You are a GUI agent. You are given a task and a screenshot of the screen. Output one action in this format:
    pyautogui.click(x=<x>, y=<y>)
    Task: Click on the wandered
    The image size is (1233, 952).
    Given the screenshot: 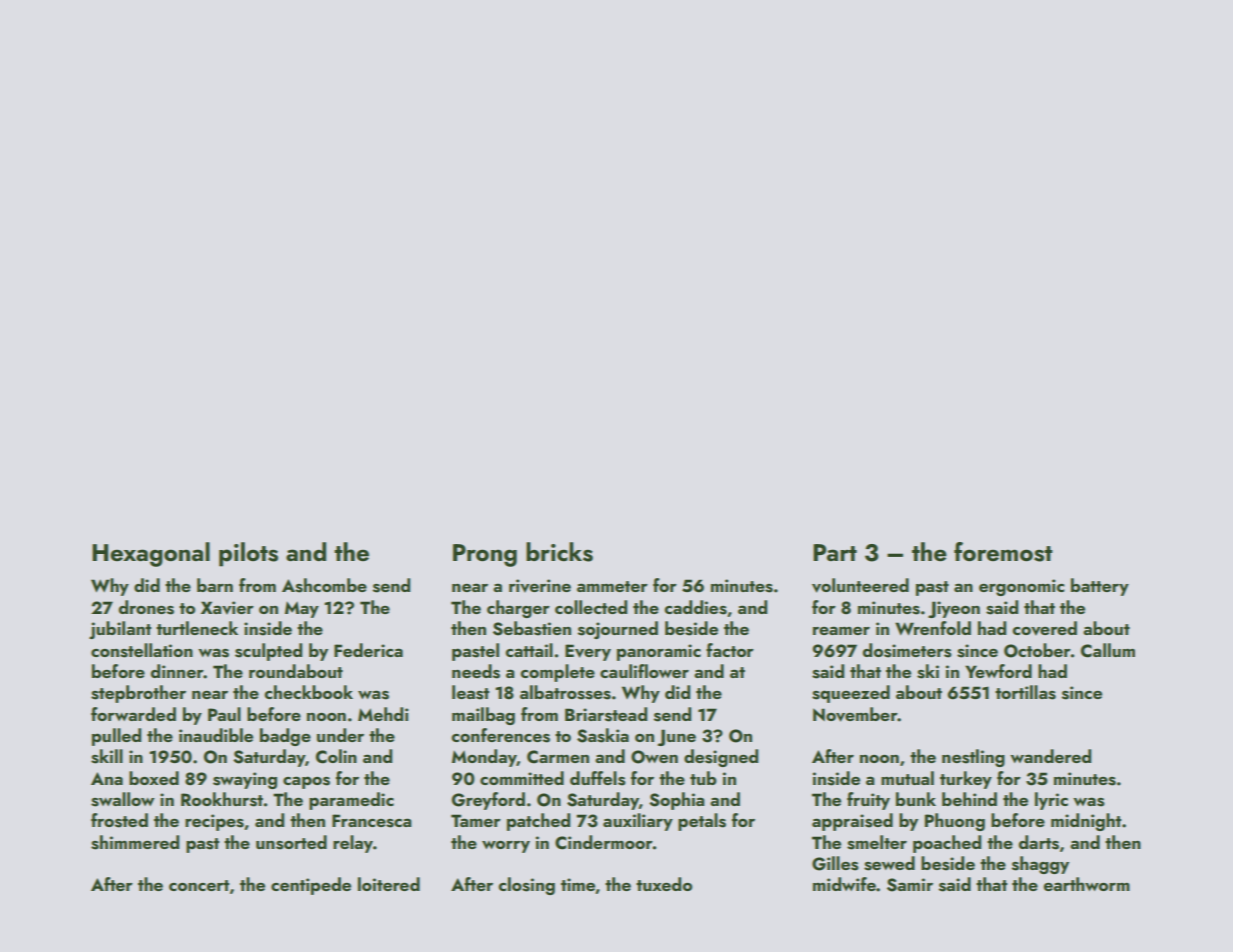 What is the action you would take?
    pyautogui.click(x=1050, y=756)
